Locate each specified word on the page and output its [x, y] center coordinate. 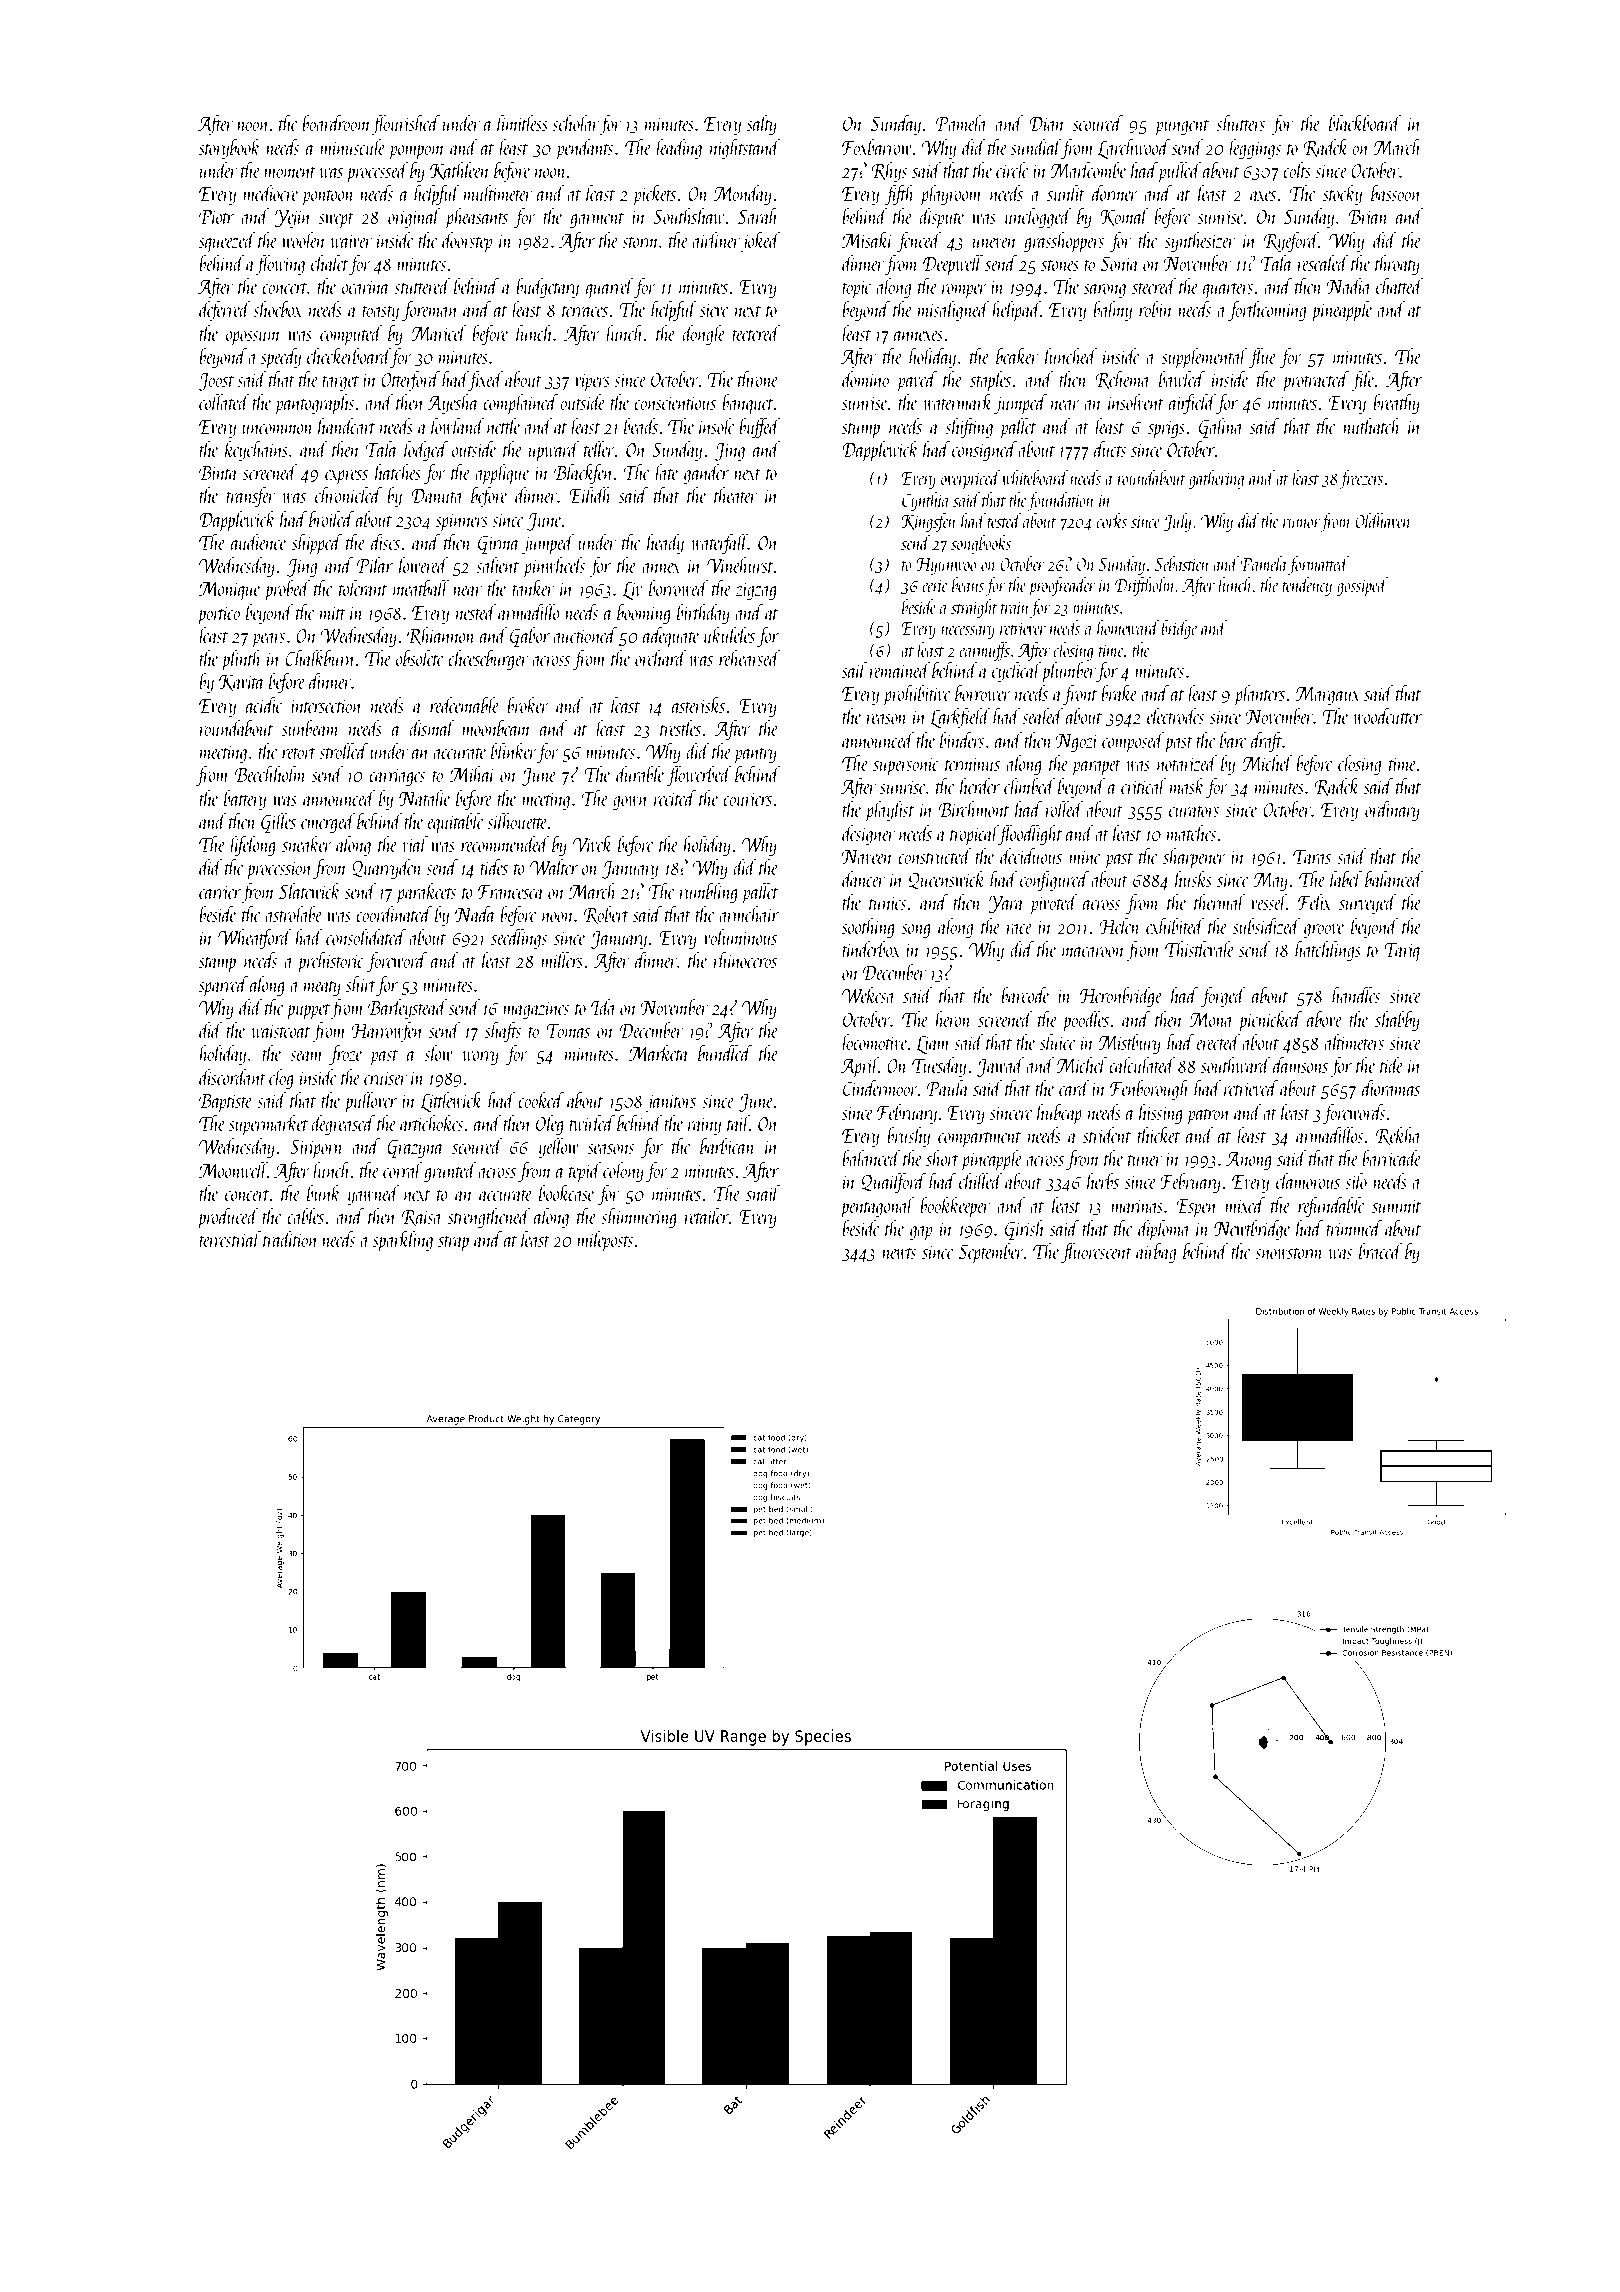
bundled [725, 1053]
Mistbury [1129, 1044]
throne [758, 379]
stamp [217, 965]
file [1363, 381]
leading [679, 149]
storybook [230, 149]
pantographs [315, 404]
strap [453, 1244]
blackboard [1365, 123]
